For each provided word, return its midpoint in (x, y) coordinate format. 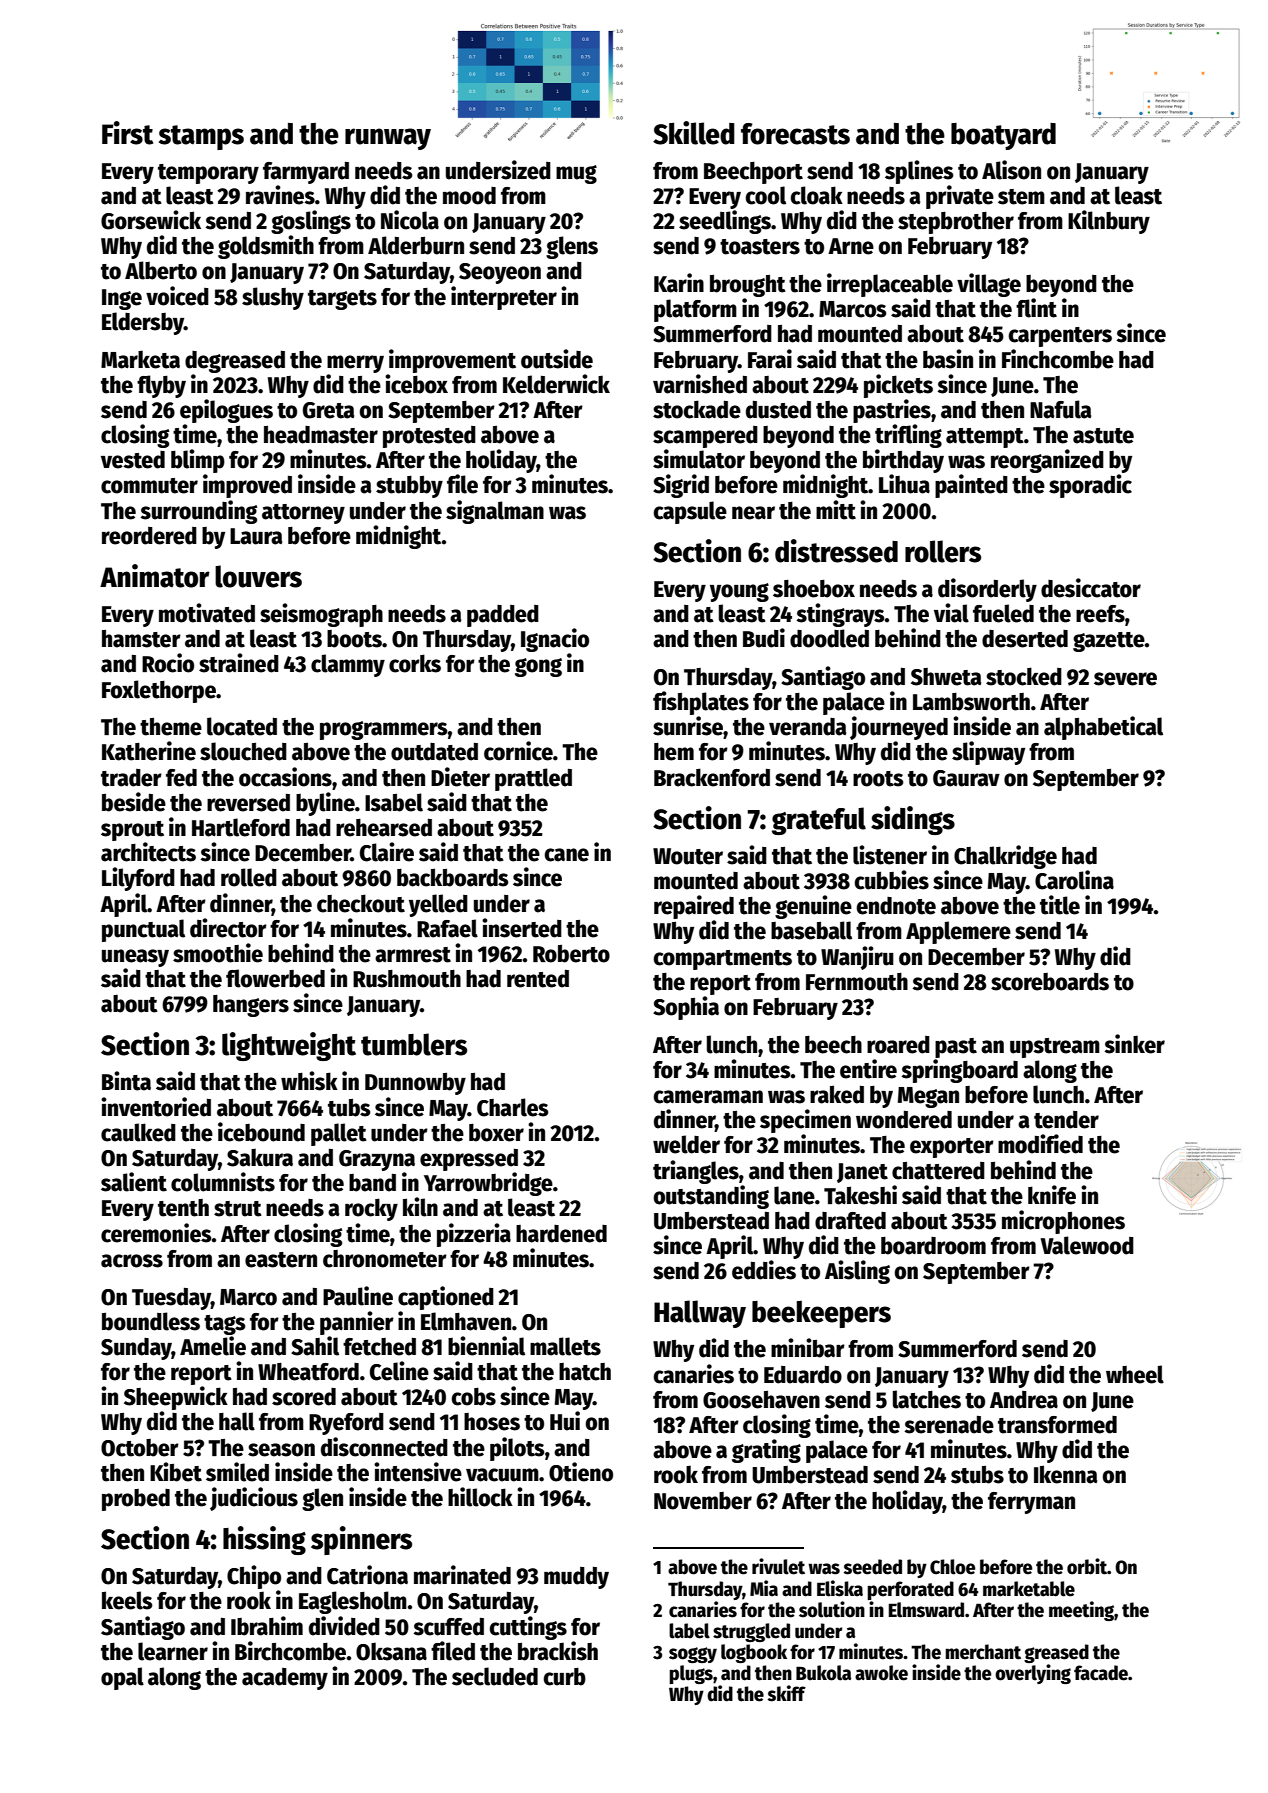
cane (567, 855)
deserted (1025, 639)
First (127, 133)
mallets (565, 1346)
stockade (697, 409)
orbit (1087, 1566)
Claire (387, 852)
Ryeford (346, 1424)
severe (1125, 679)
